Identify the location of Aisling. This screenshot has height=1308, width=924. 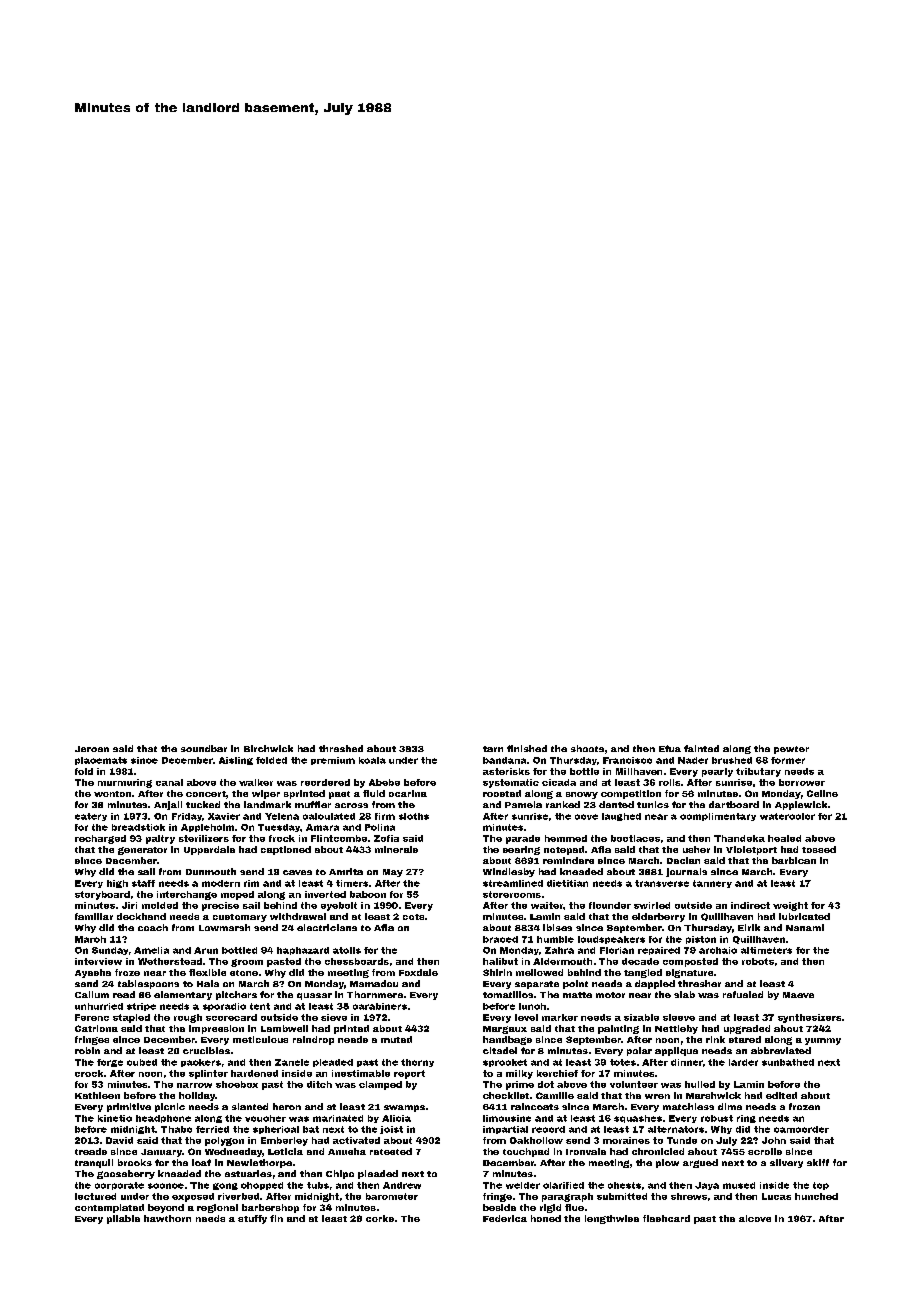
(236, 761).
